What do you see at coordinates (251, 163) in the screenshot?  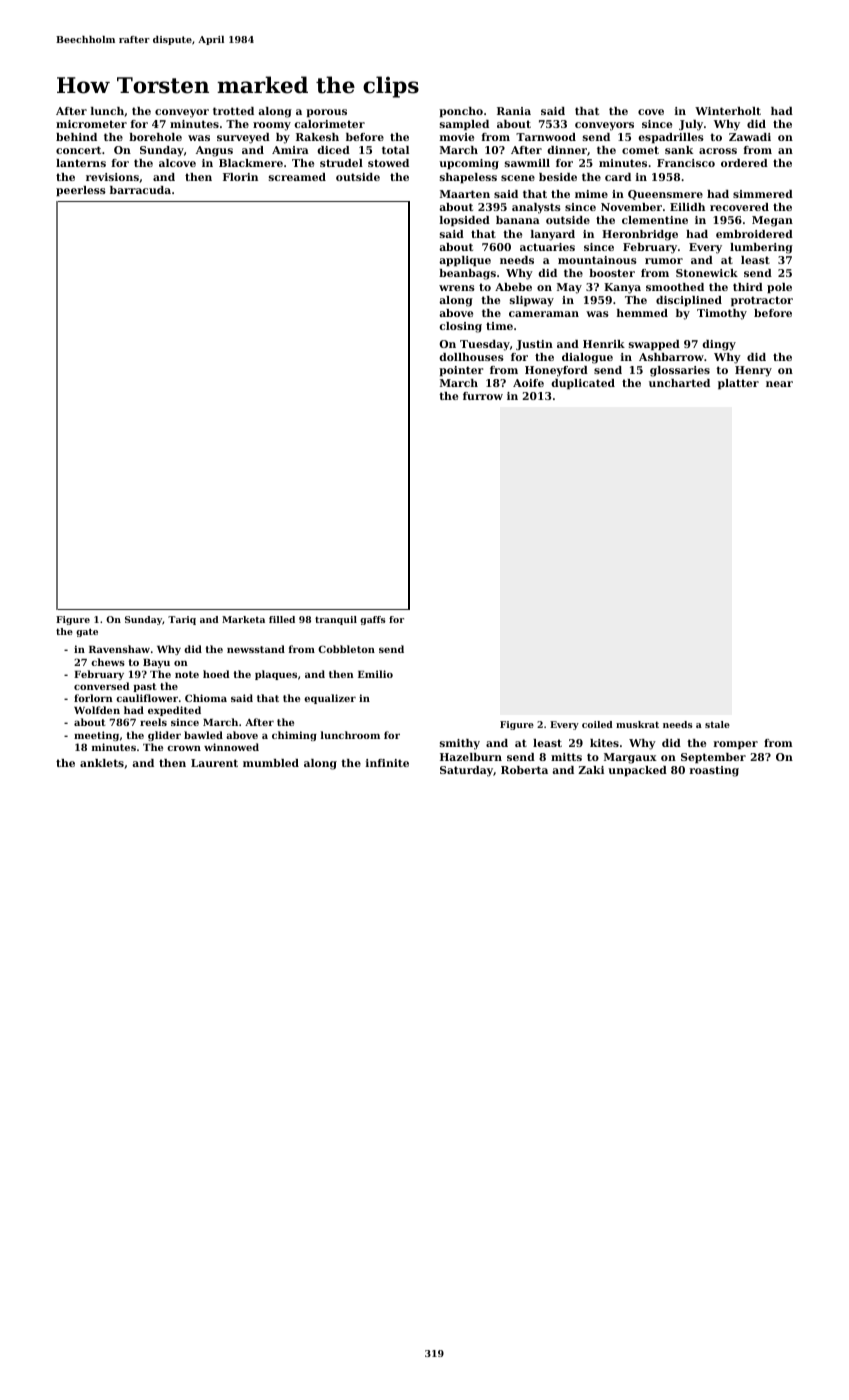 I see `Blackmere` at bounding box center [251, 163].
